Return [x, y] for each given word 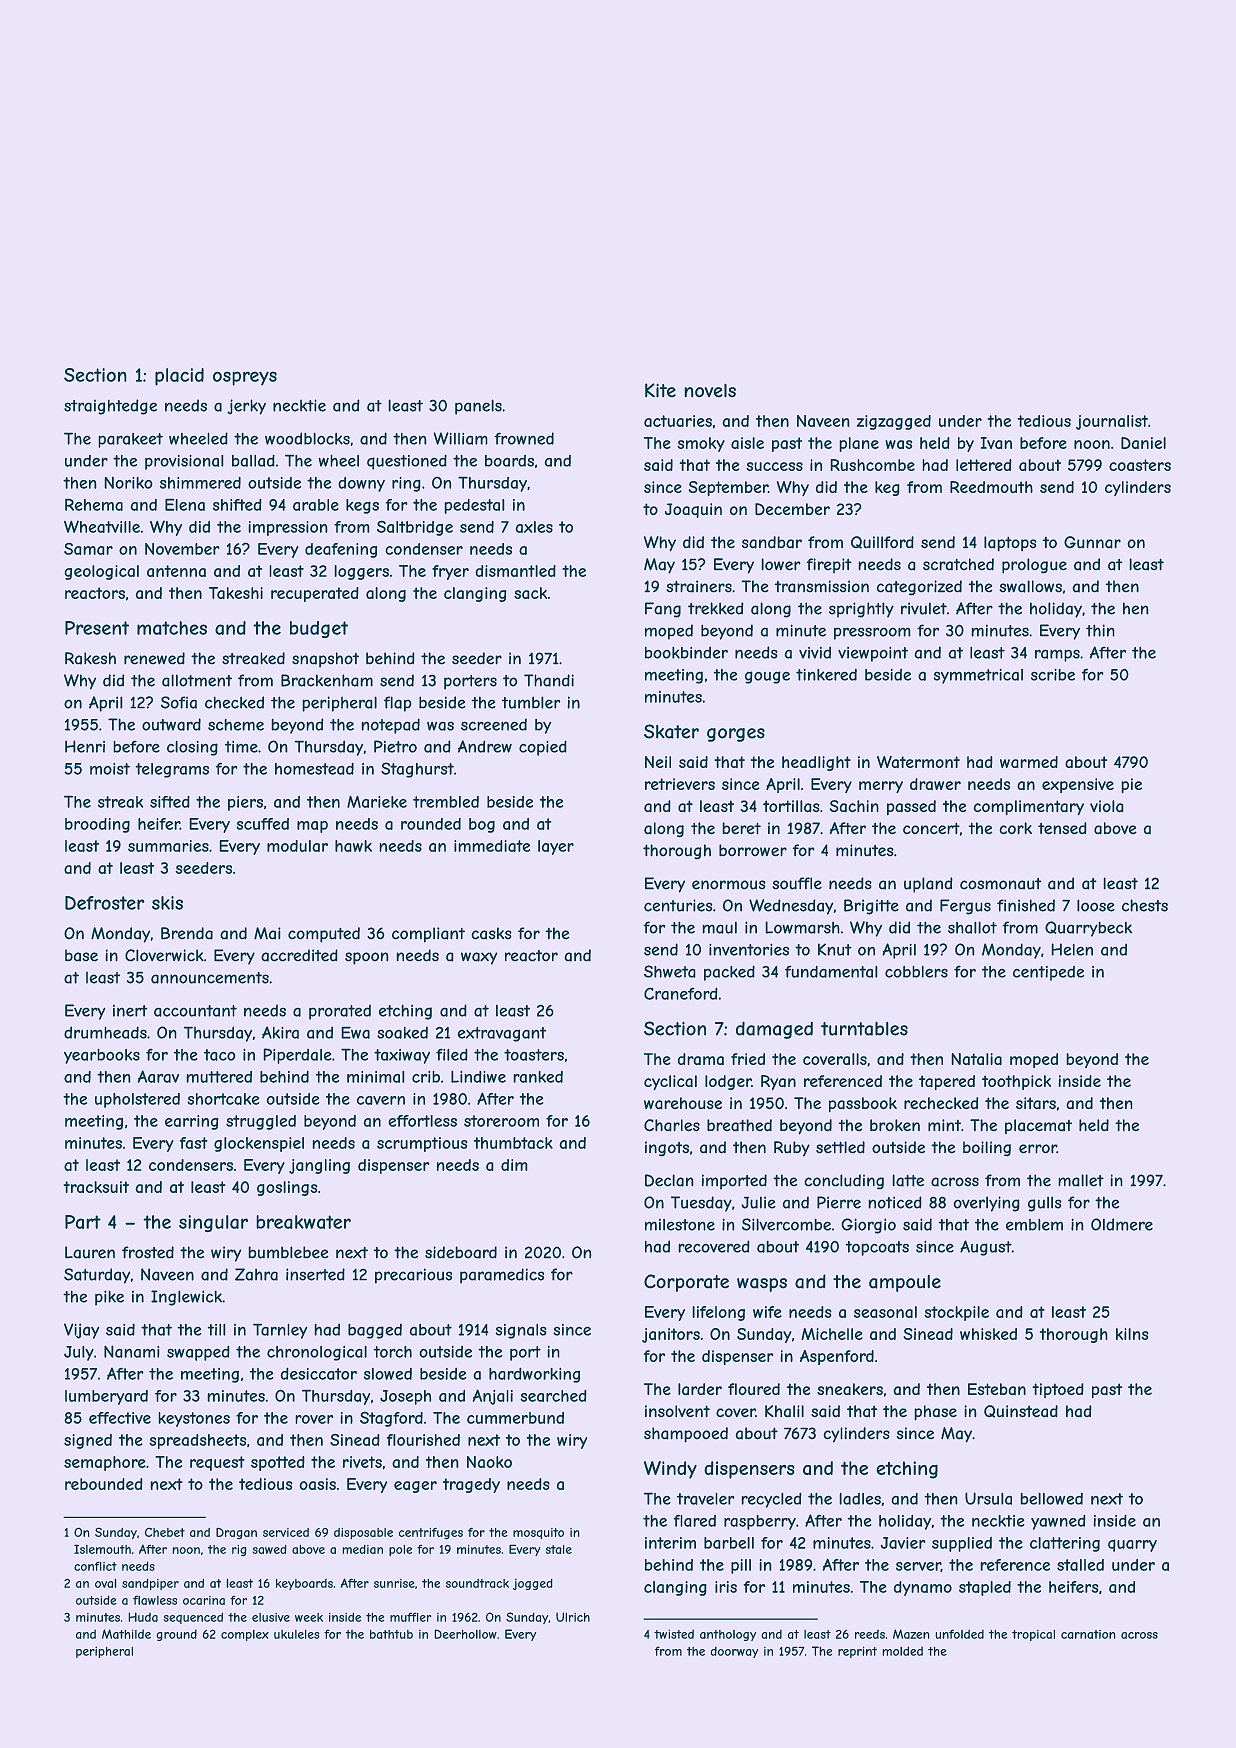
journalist [1112, 422]
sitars [1036, 1103]
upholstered [137, 1100]
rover [314, 1419]
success [774, 466]
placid [179, 377]
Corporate [686, 1283]
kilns [1132, 1334]
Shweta [670, 971]
